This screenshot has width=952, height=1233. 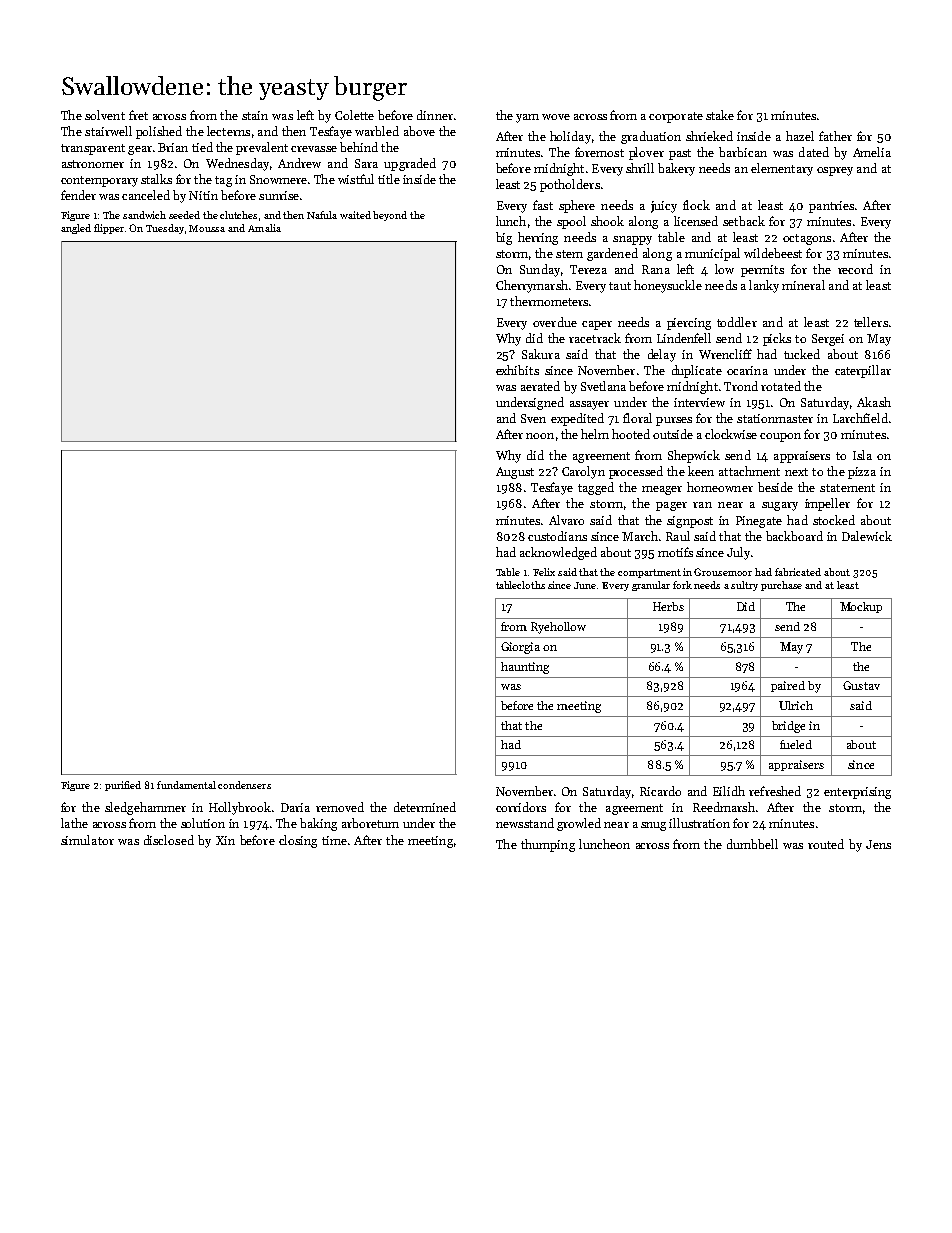 I want to click on August, so click(x=515, y=473).
